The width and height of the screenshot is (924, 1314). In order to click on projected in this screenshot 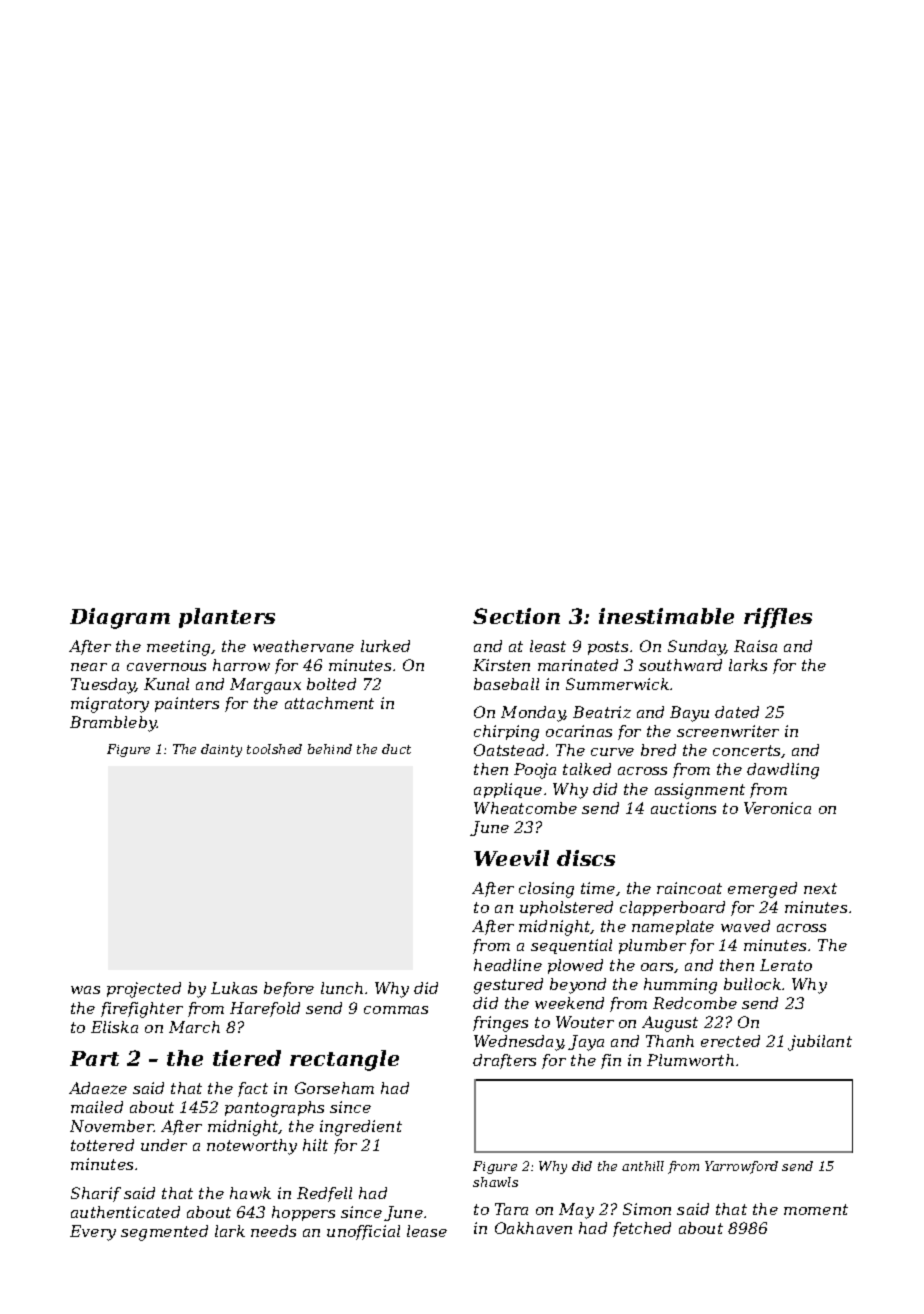, I will do `click(144, 990)`.
